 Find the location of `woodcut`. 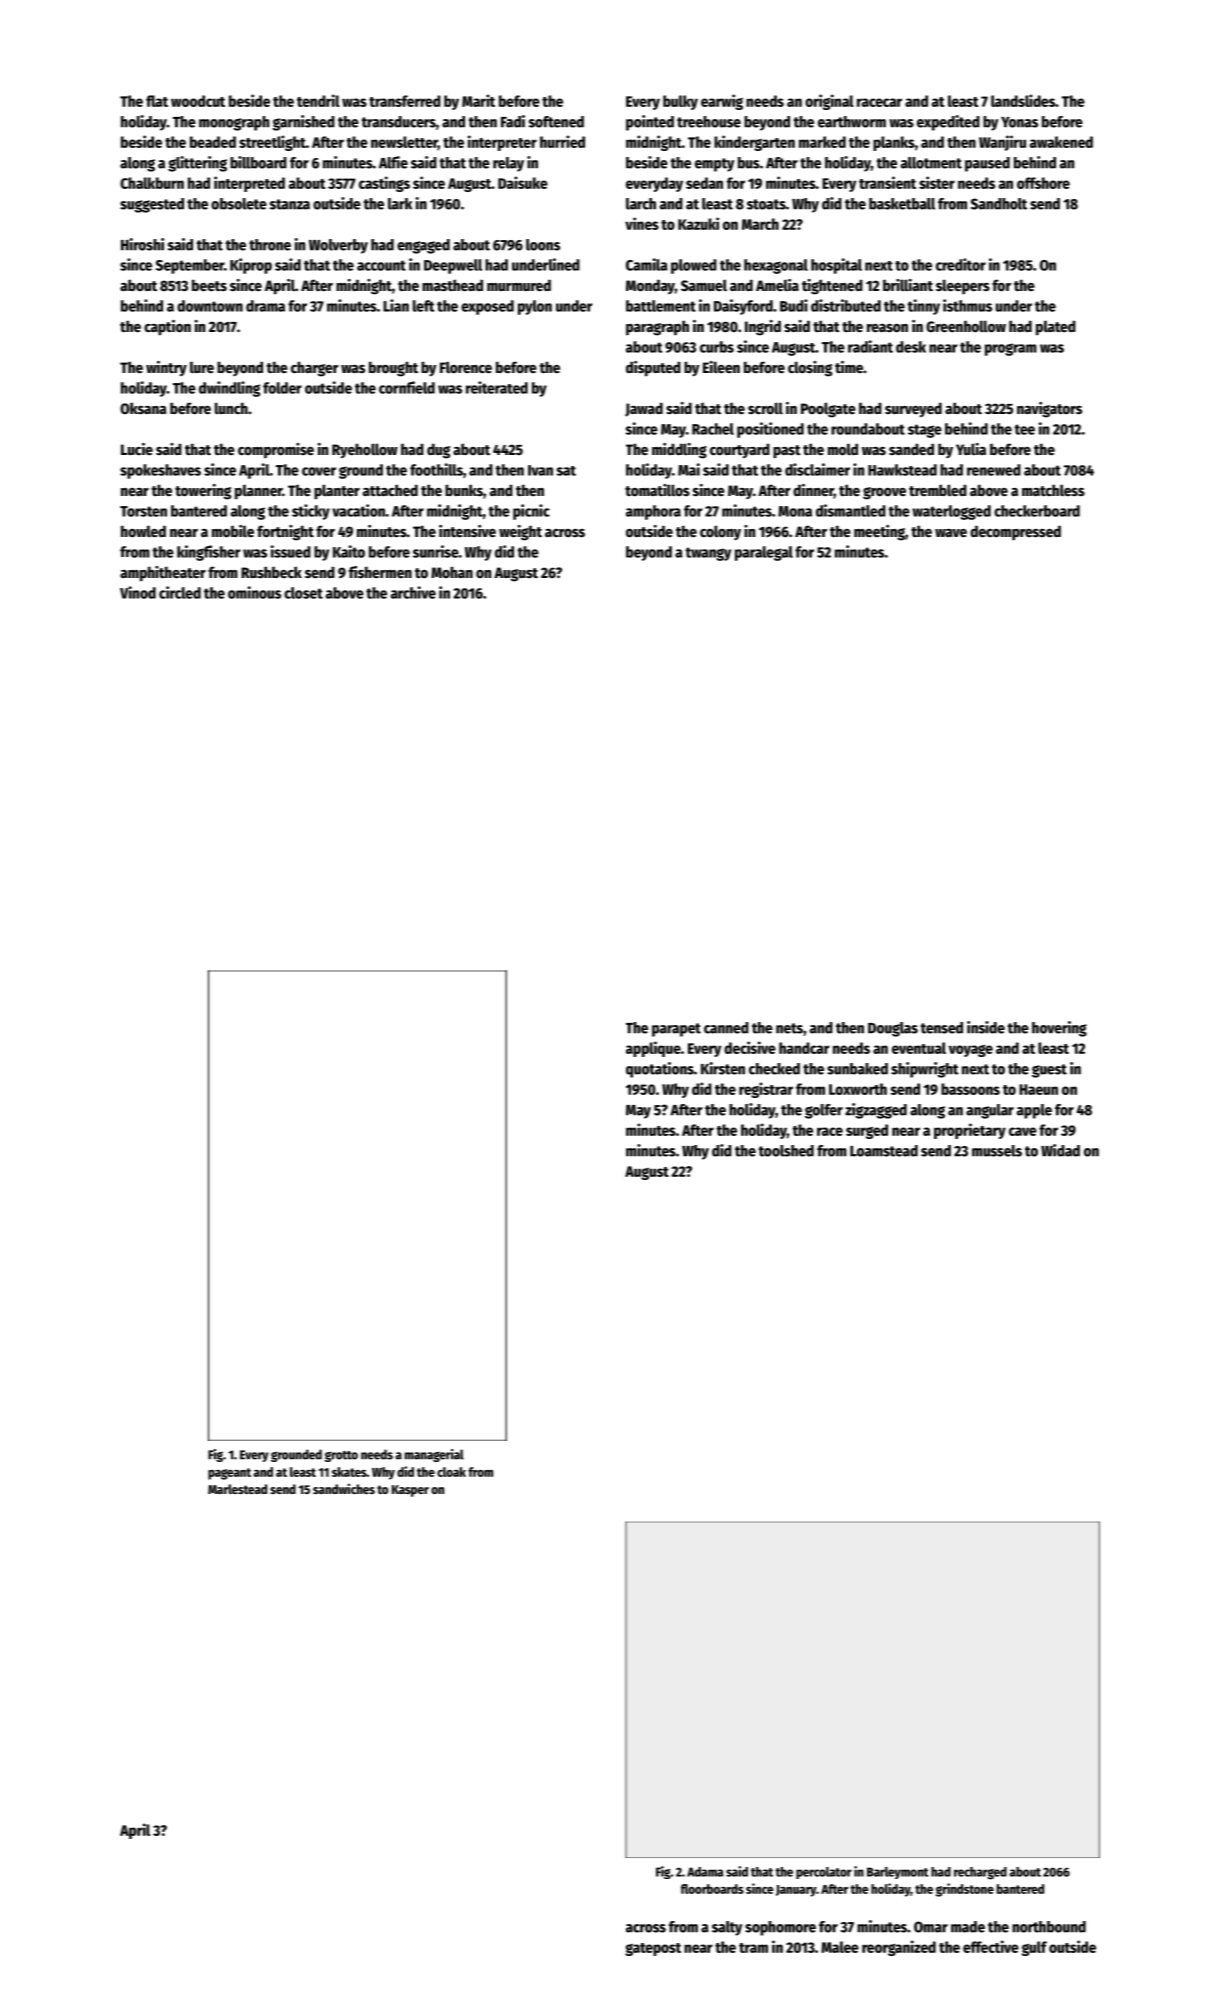

woodcut is located at coordinates (198, 101).
